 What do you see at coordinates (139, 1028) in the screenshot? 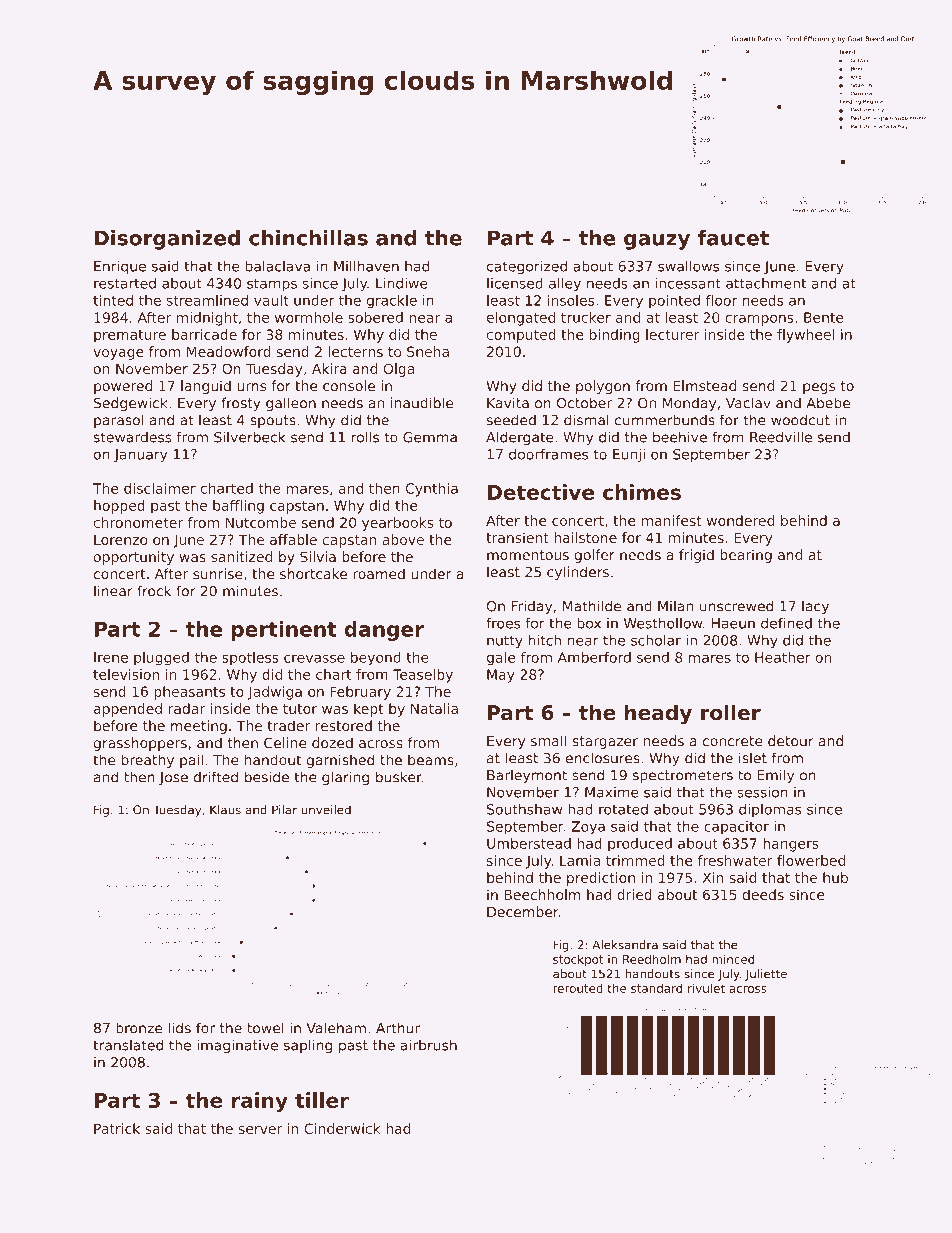
I see `bronze` at bounding box center [139, 1028].
